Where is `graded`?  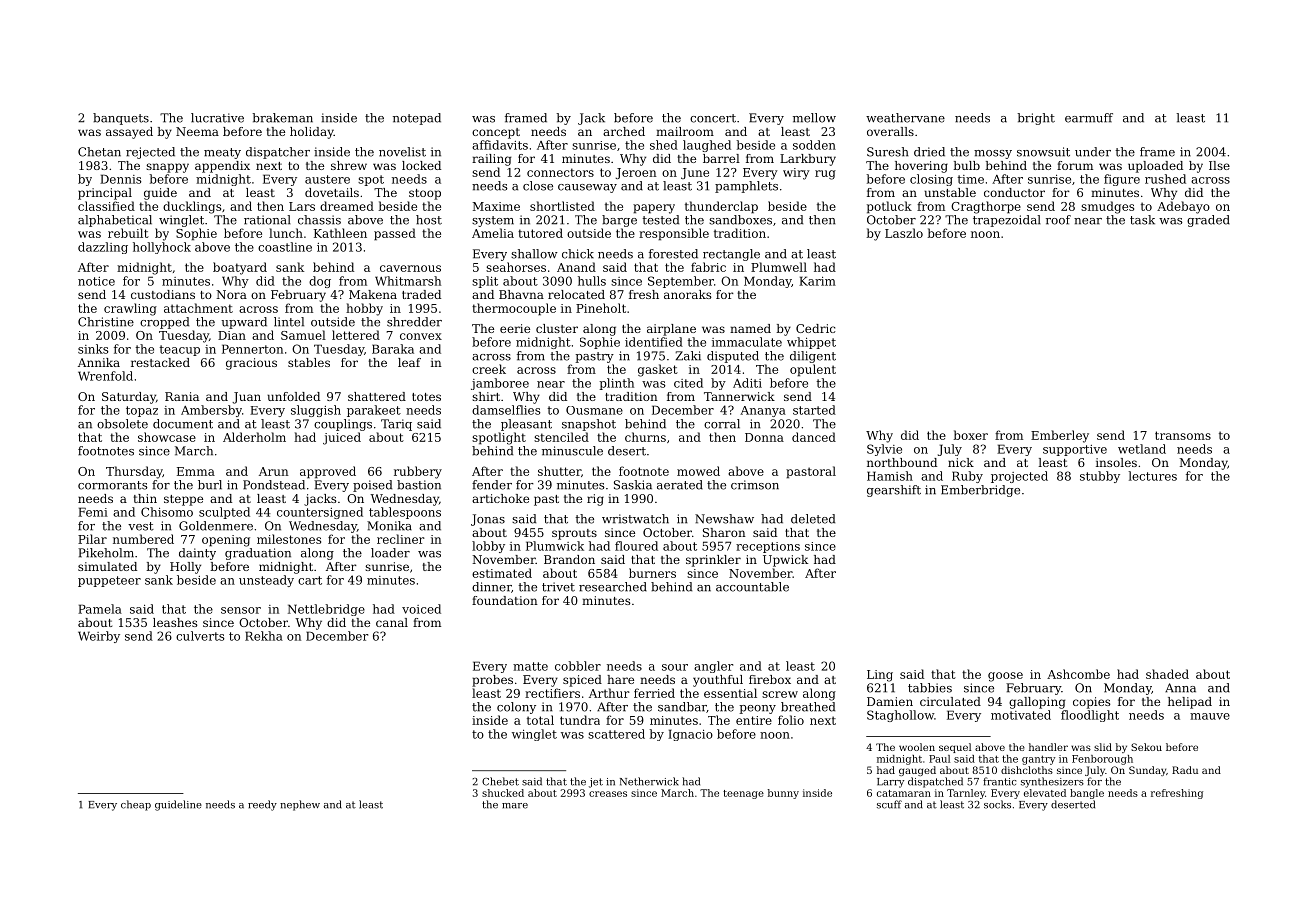
graded is located at coordinates (1208, 221).
